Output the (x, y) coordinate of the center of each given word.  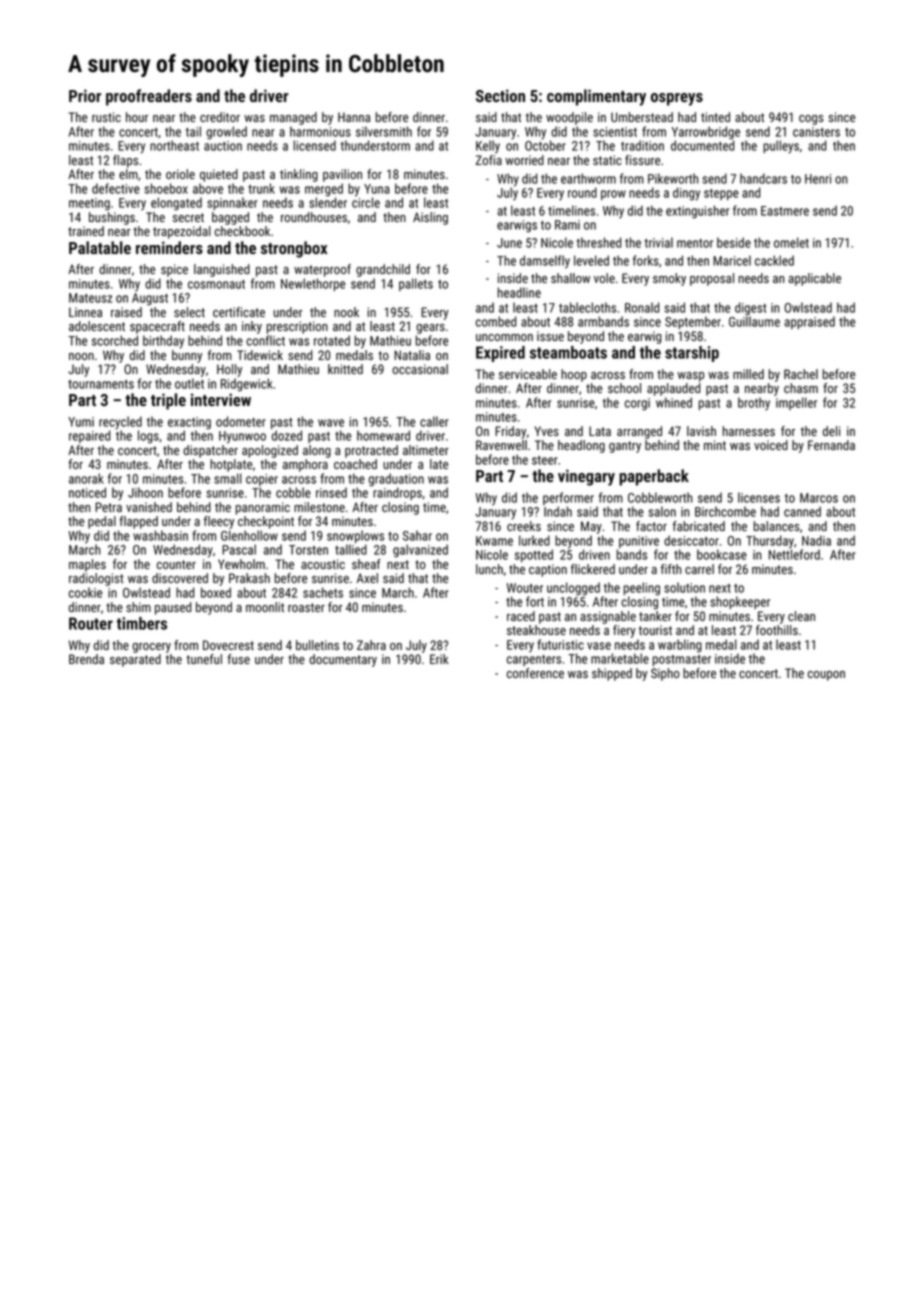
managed (293, 118)
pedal (102, 522)
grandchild (383, 270)
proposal (712, 279)
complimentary (596, 97)
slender (328, 202)
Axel (367, 578)
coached (355, 464)
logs (148, 437)
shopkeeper (740, 602)
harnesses (749, 431)
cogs (811, 120)
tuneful (204, 659)
